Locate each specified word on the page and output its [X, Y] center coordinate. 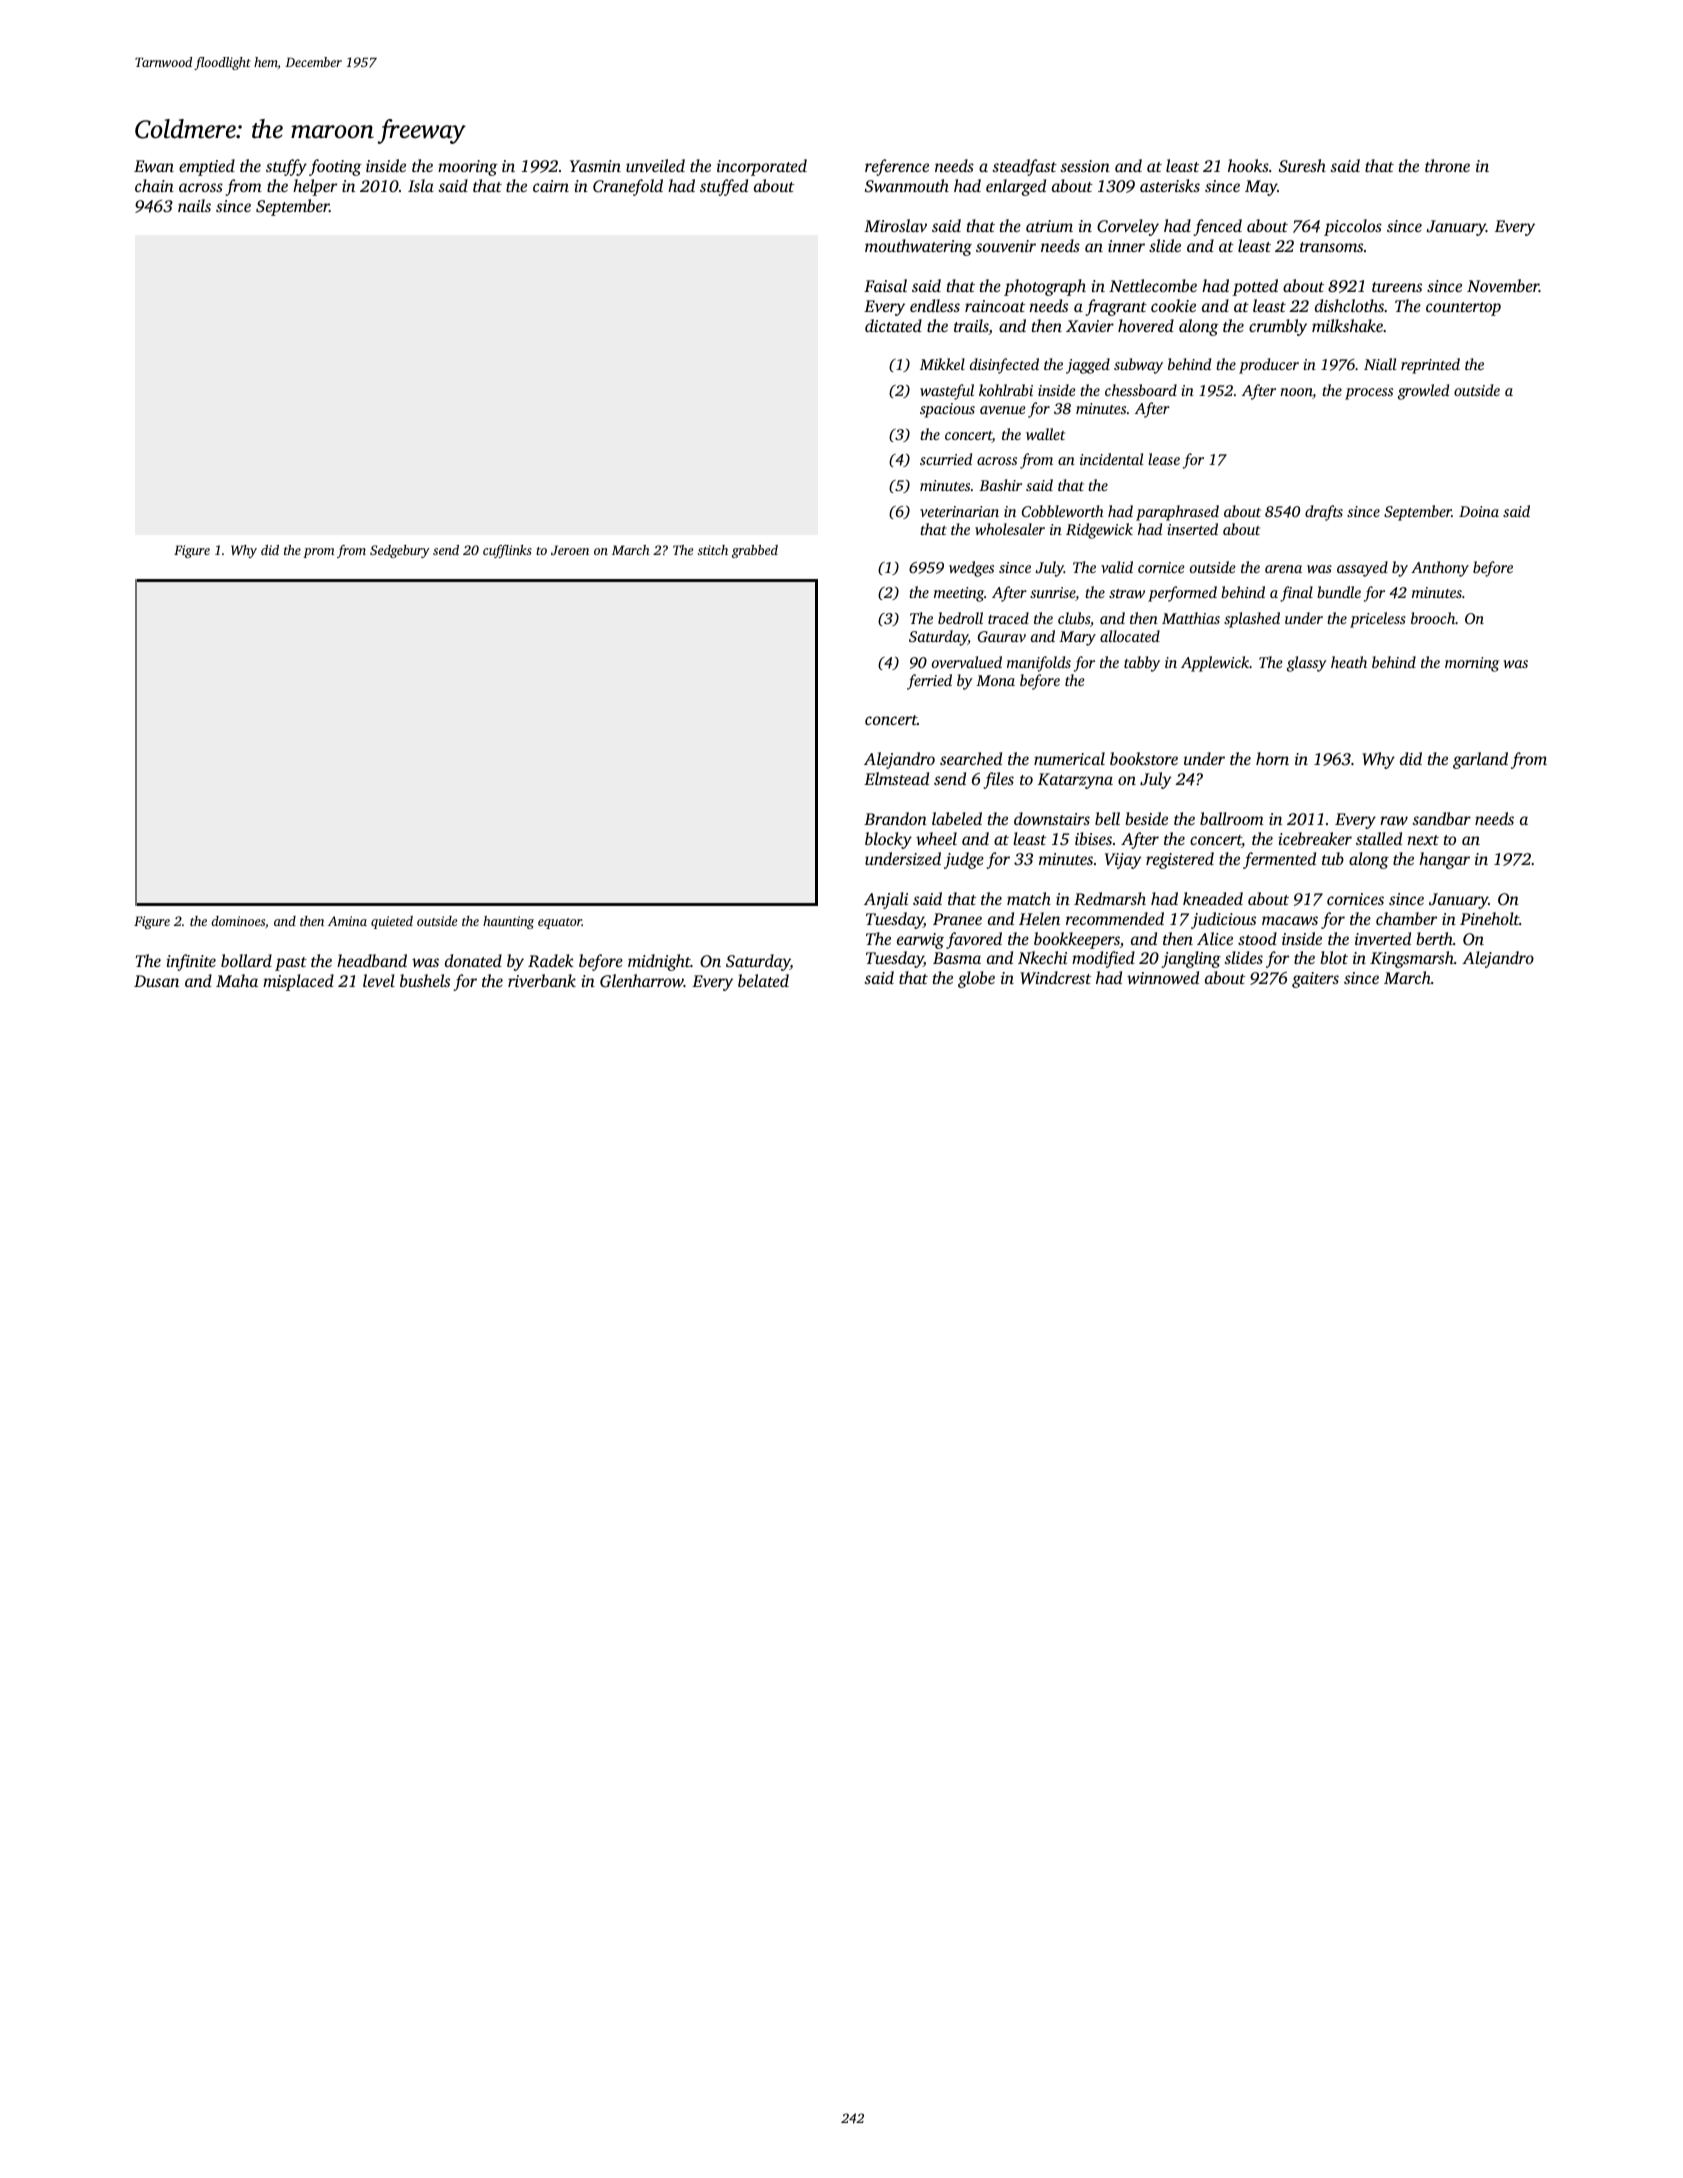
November [1503, 285]
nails [194, 205]
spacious [947, 410]
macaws [1290, 920]
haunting [508, 922]
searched [971, 758]
